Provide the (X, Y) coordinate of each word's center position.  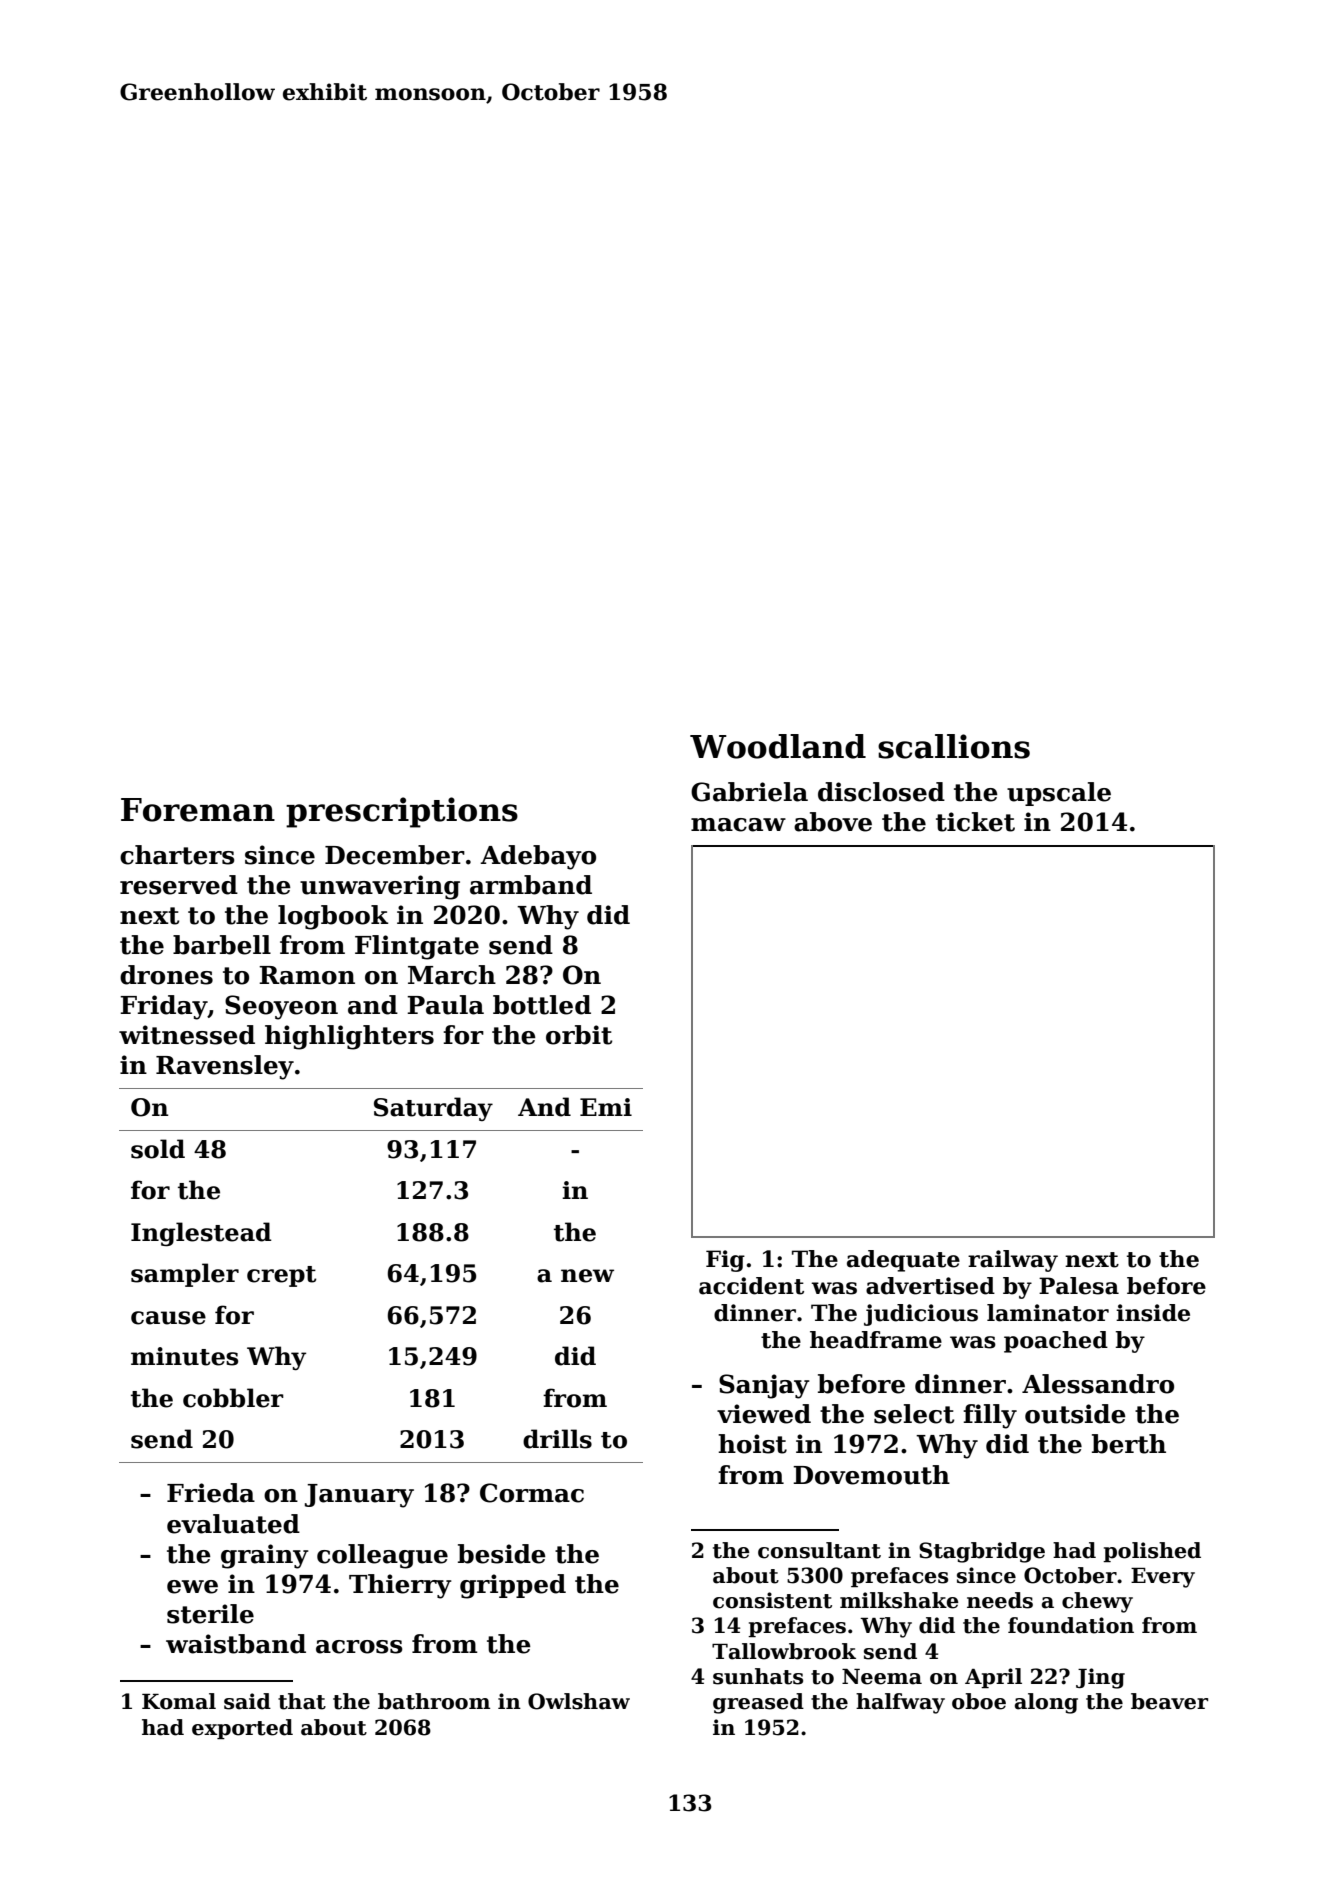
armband (531, 885)
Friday (164, 1007)
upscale (1059, 794)
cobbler (233, 1398)
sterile (210, 1614)
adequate (903, 1261)
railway (1013, 1261)
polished (1152, 1552)
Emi (606, 1107)
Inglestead (201, 1234)
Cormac (532, 1493)
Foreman (198, 810)
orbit (579, 1035)
